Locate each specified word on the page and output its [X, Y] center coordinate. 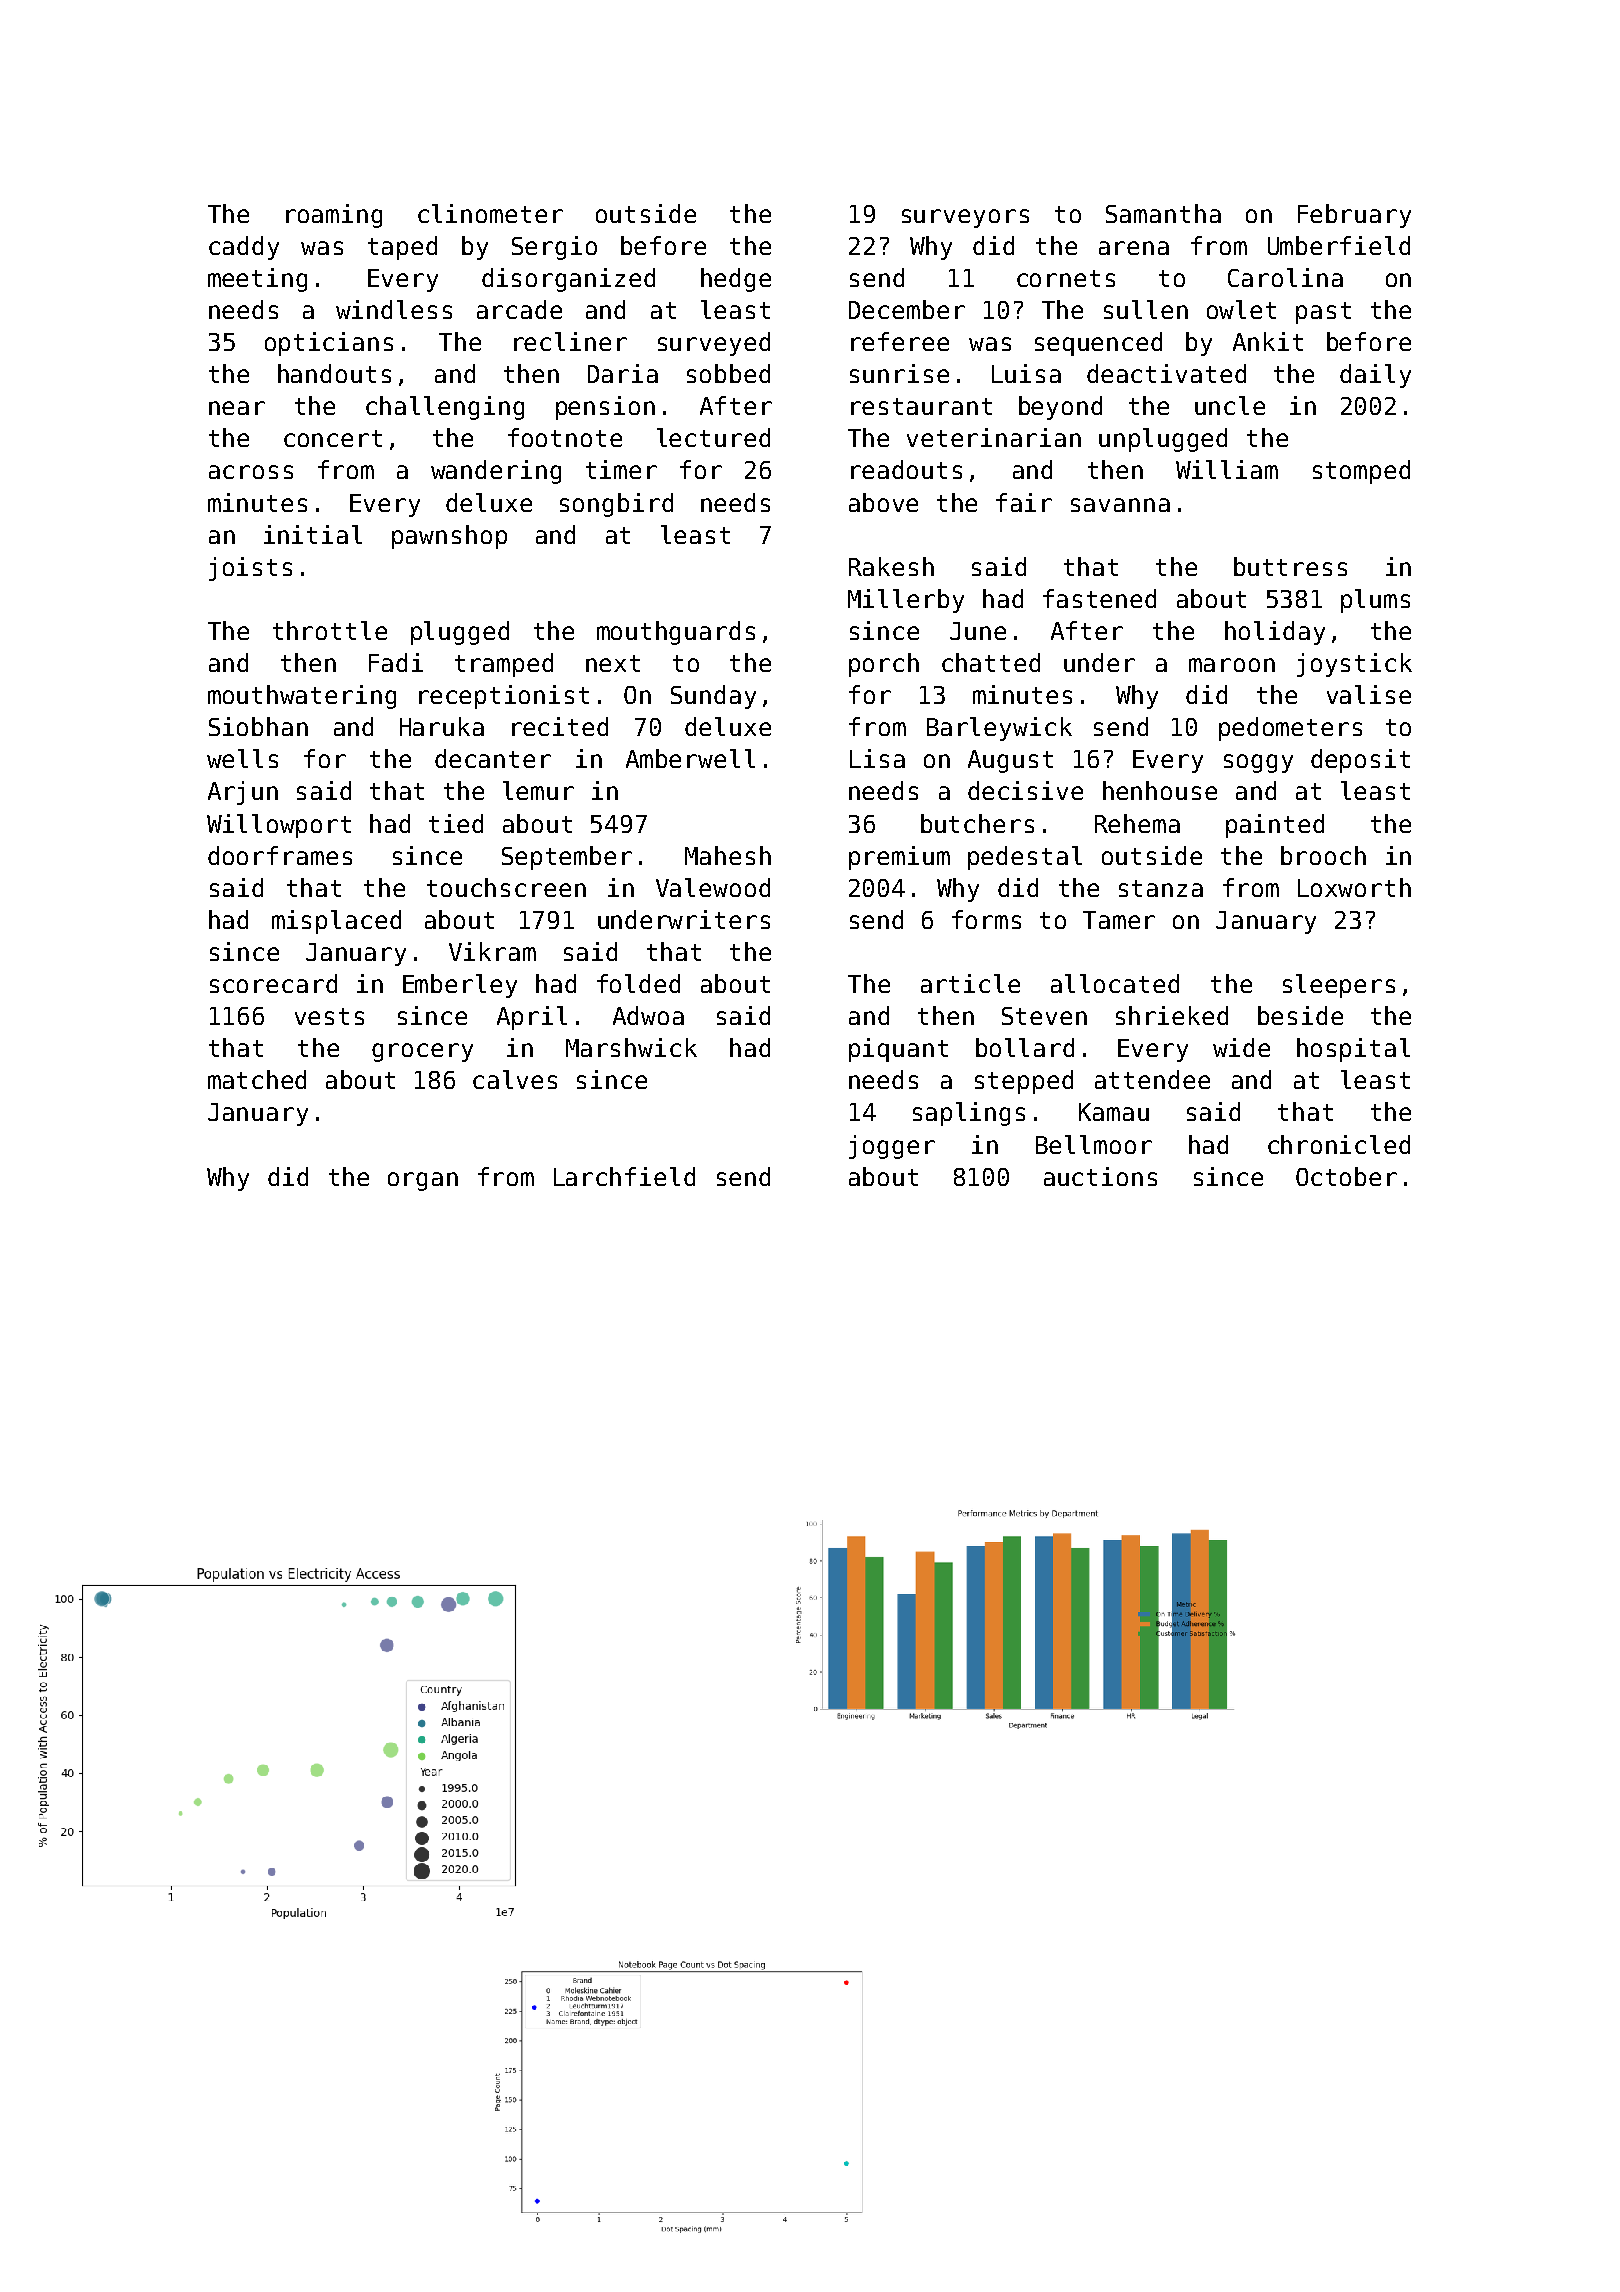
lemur [538, 790]
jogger [892, 1147]
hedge [736, 280]
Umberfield [1339, 245]
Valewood [713, 887]
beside [1300, 1015]
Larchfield [624, 1176]
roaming [334, 216]
